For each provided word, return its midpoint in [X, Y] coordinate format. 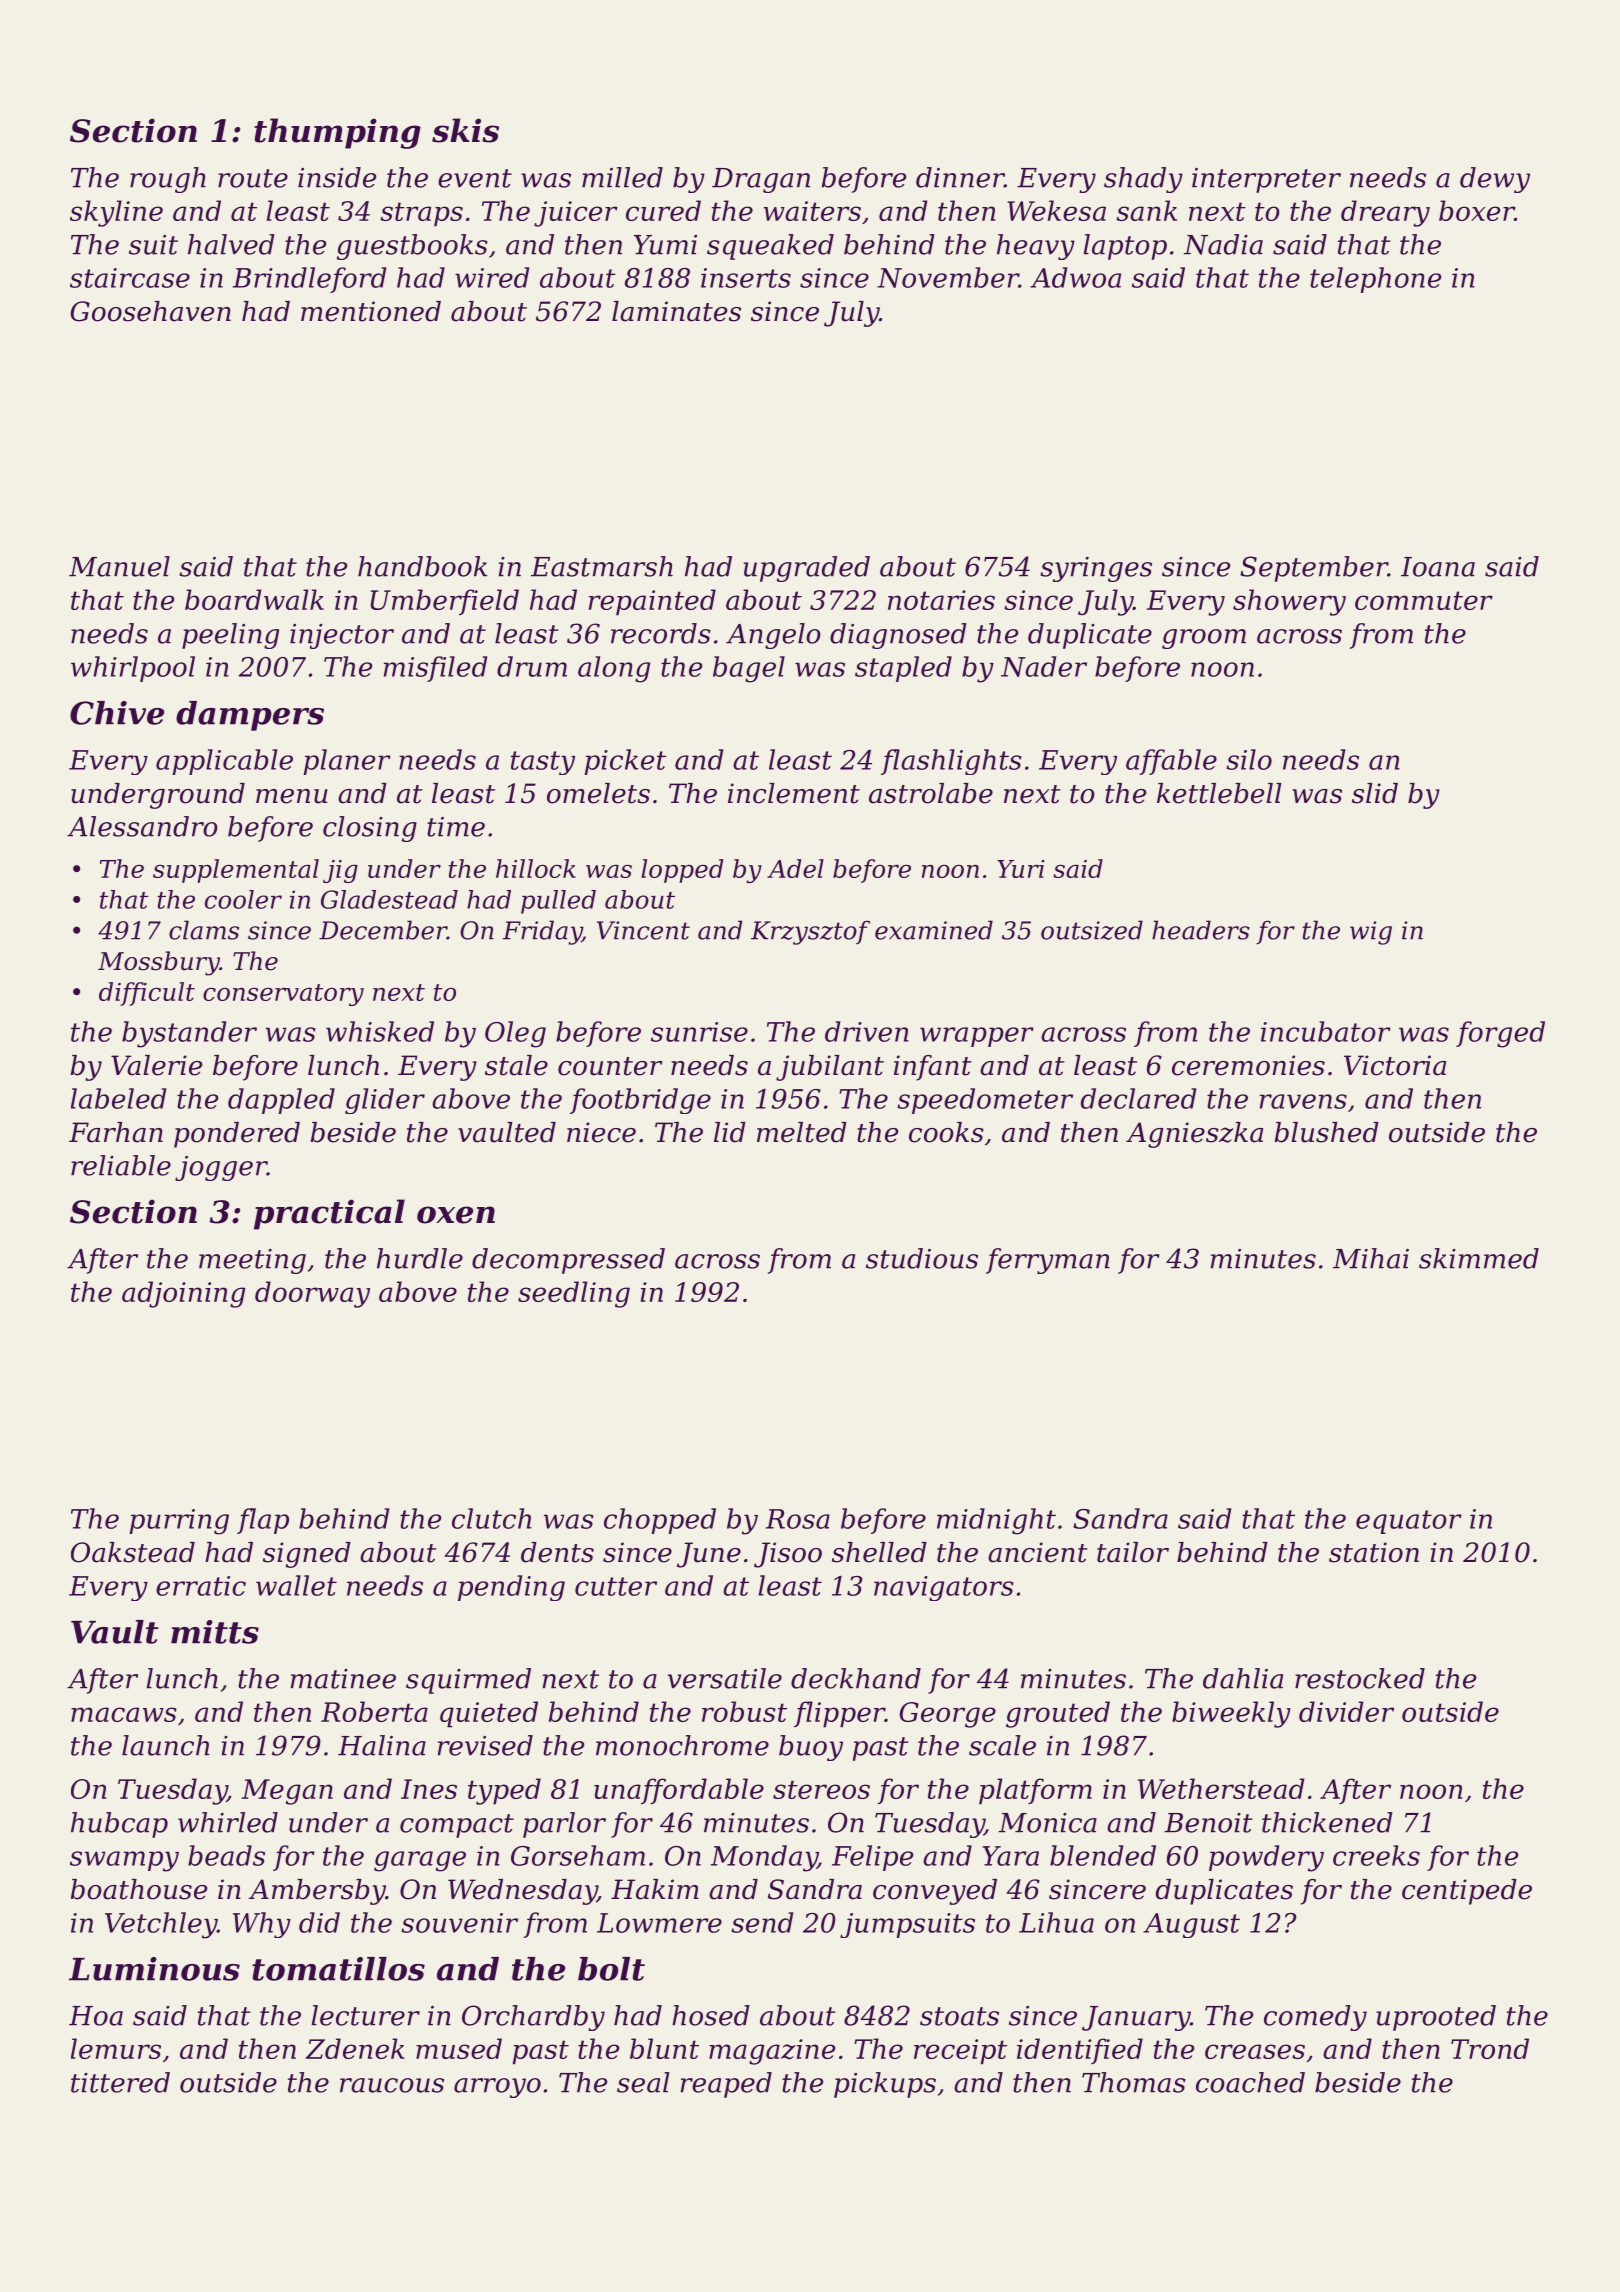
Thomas [1134, 2082]
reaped [726, 2085]
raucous [392, 2085]
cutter [616, 1586]
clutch [492, 1518]
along [614, 669]
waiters [812, 211]
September [1314, 569]
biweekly [1231, 1714]
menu [292, 796]
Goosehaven [150, 311]
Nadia [1223, 244]
